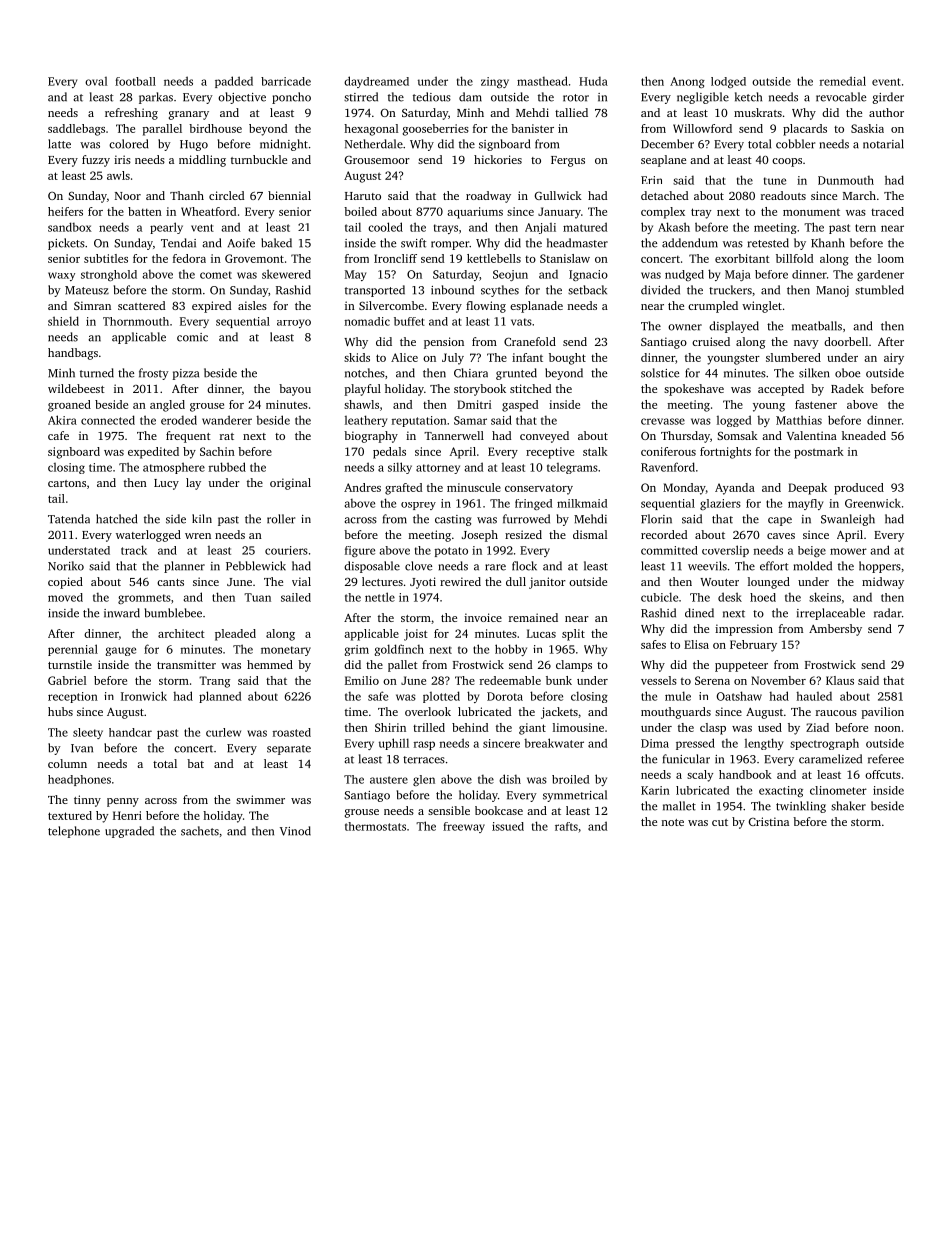  Describe the element at coordinates (843, 81) in the document. I see `remedial` at that location.
